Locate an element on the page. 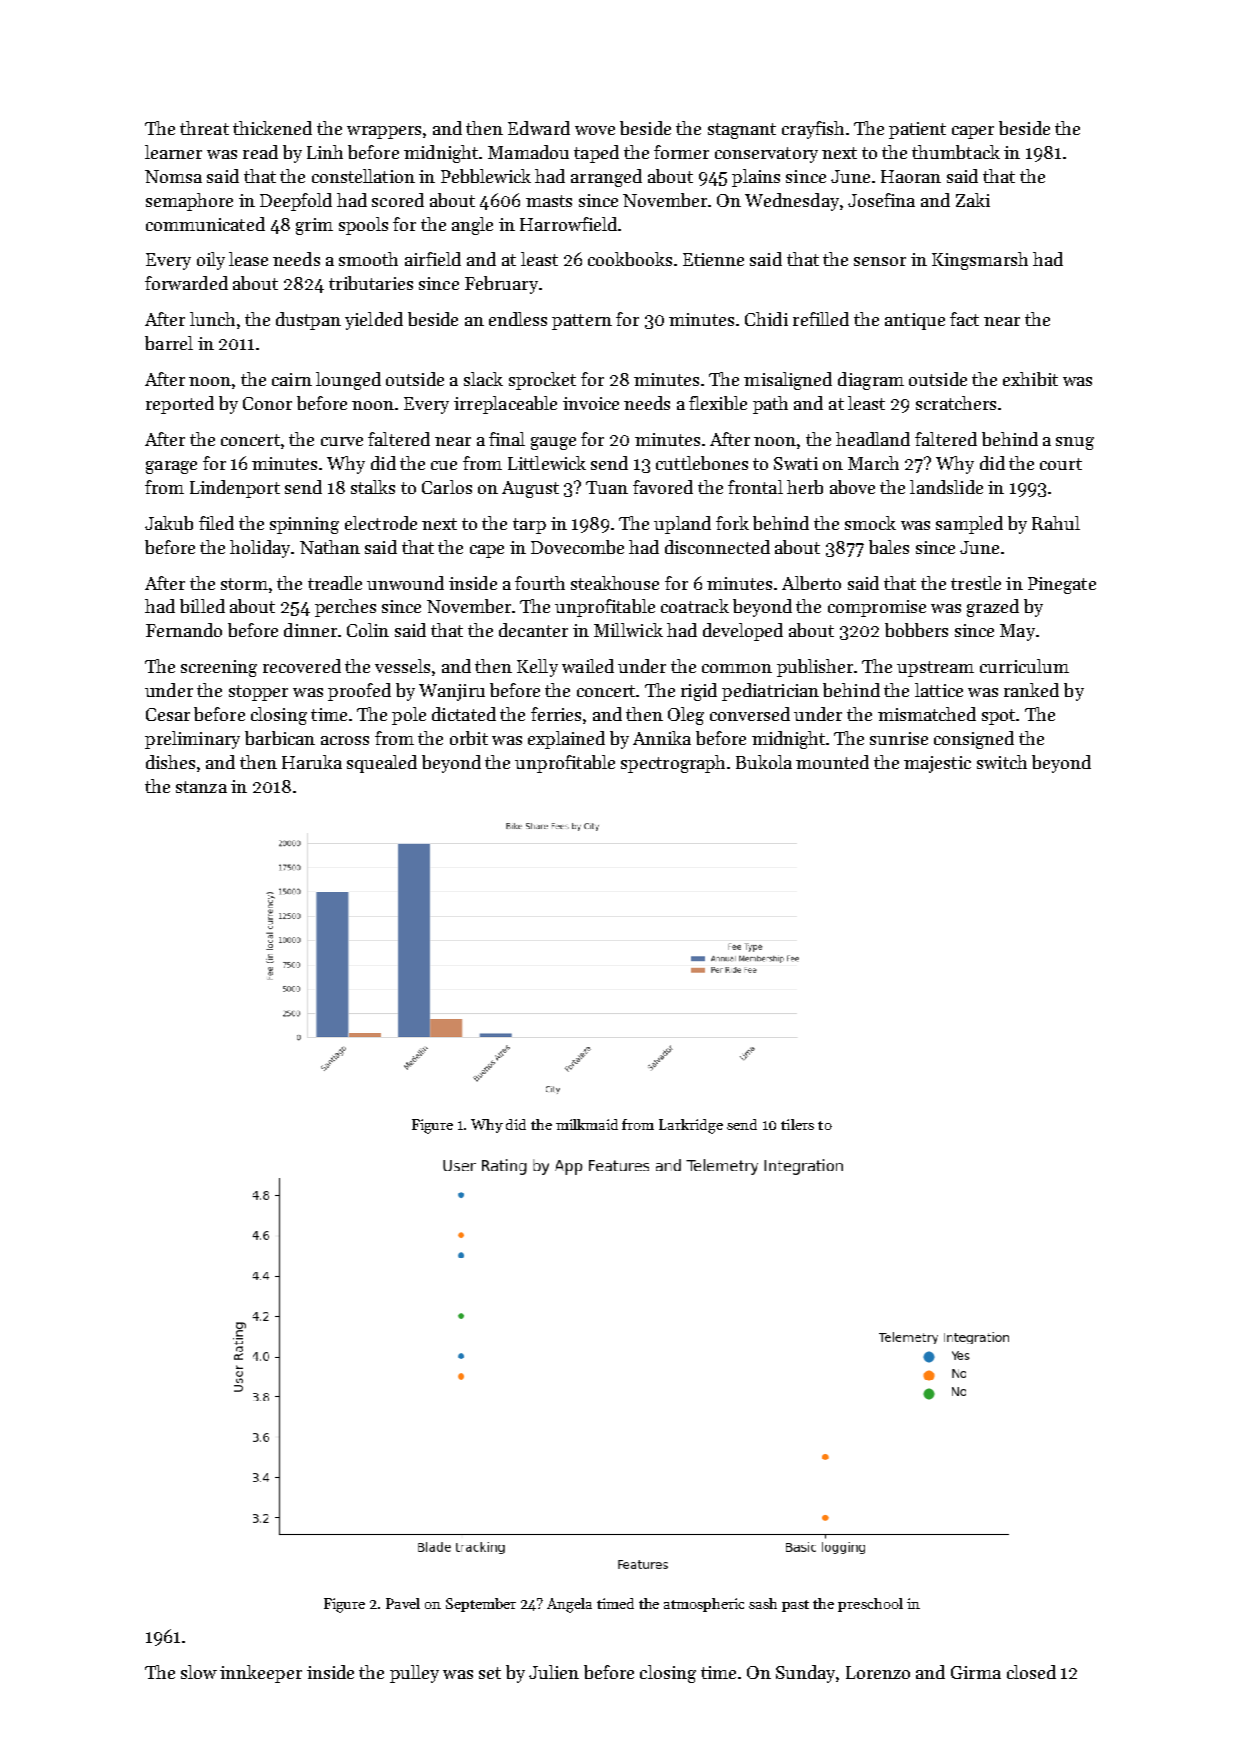  preschool is located at coordinates (870, 1605).
